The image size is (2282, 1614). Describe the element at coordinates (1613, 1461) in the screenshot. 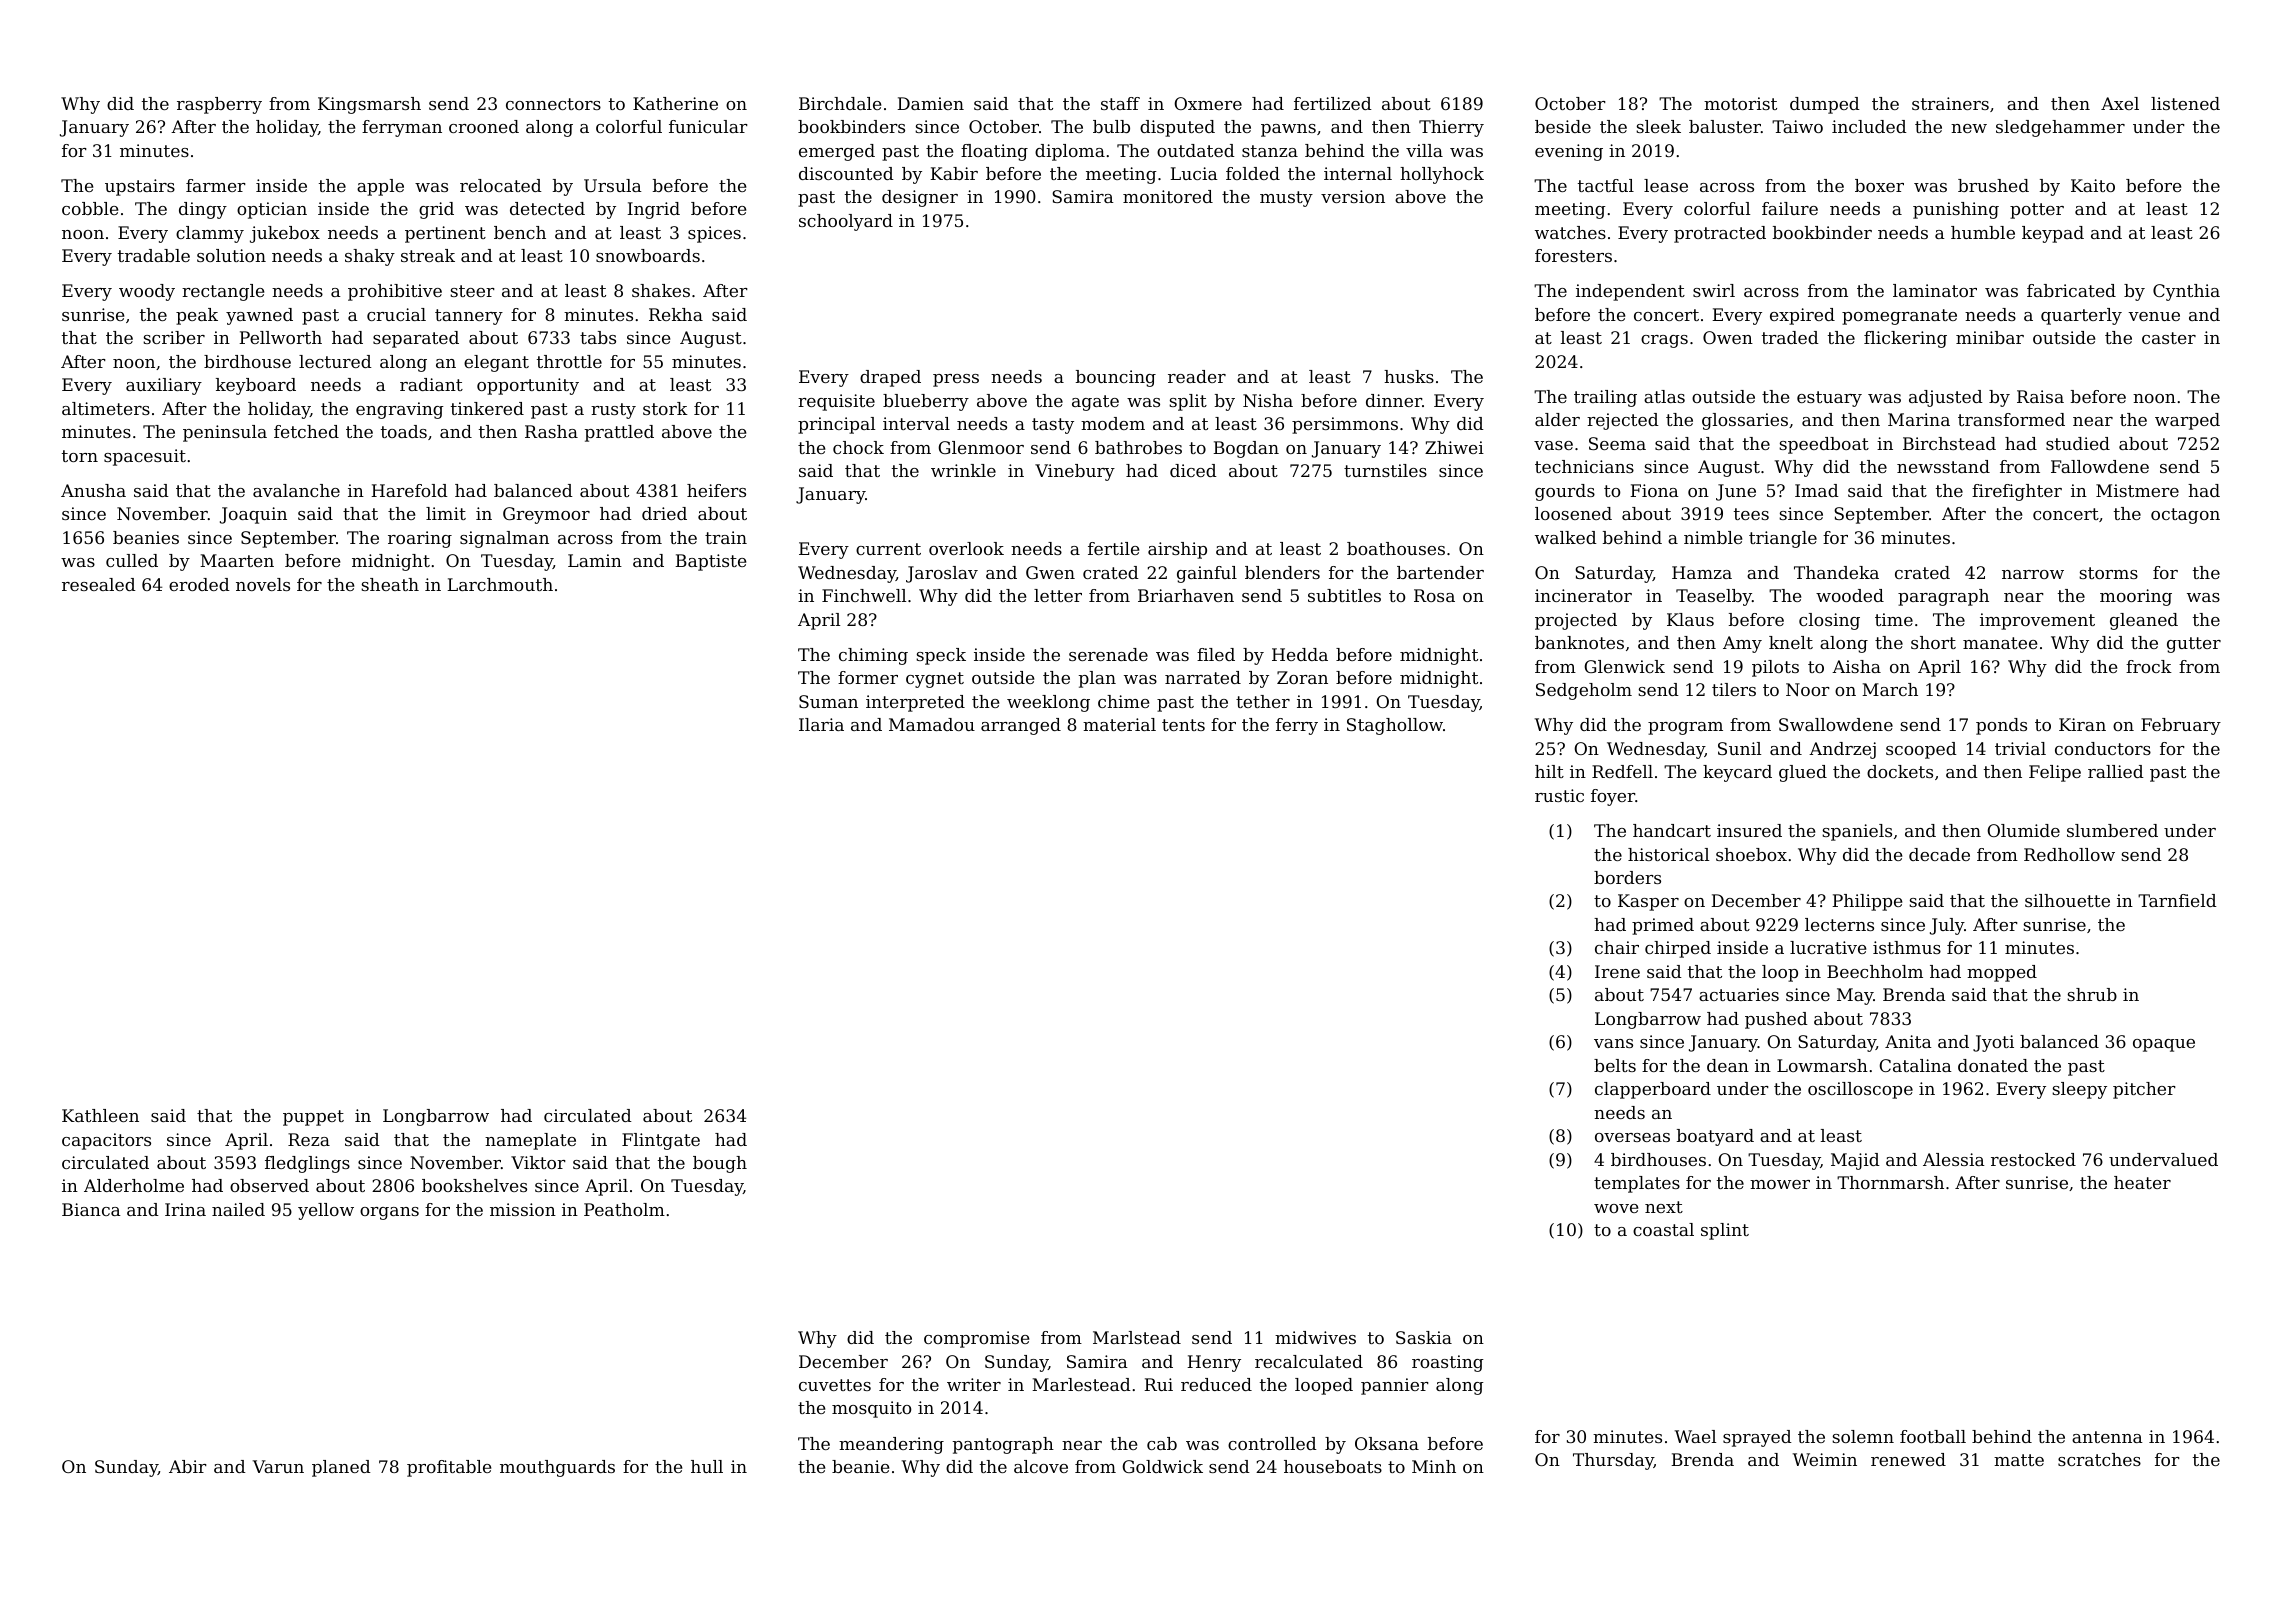

I see `Thursday` at that location.
